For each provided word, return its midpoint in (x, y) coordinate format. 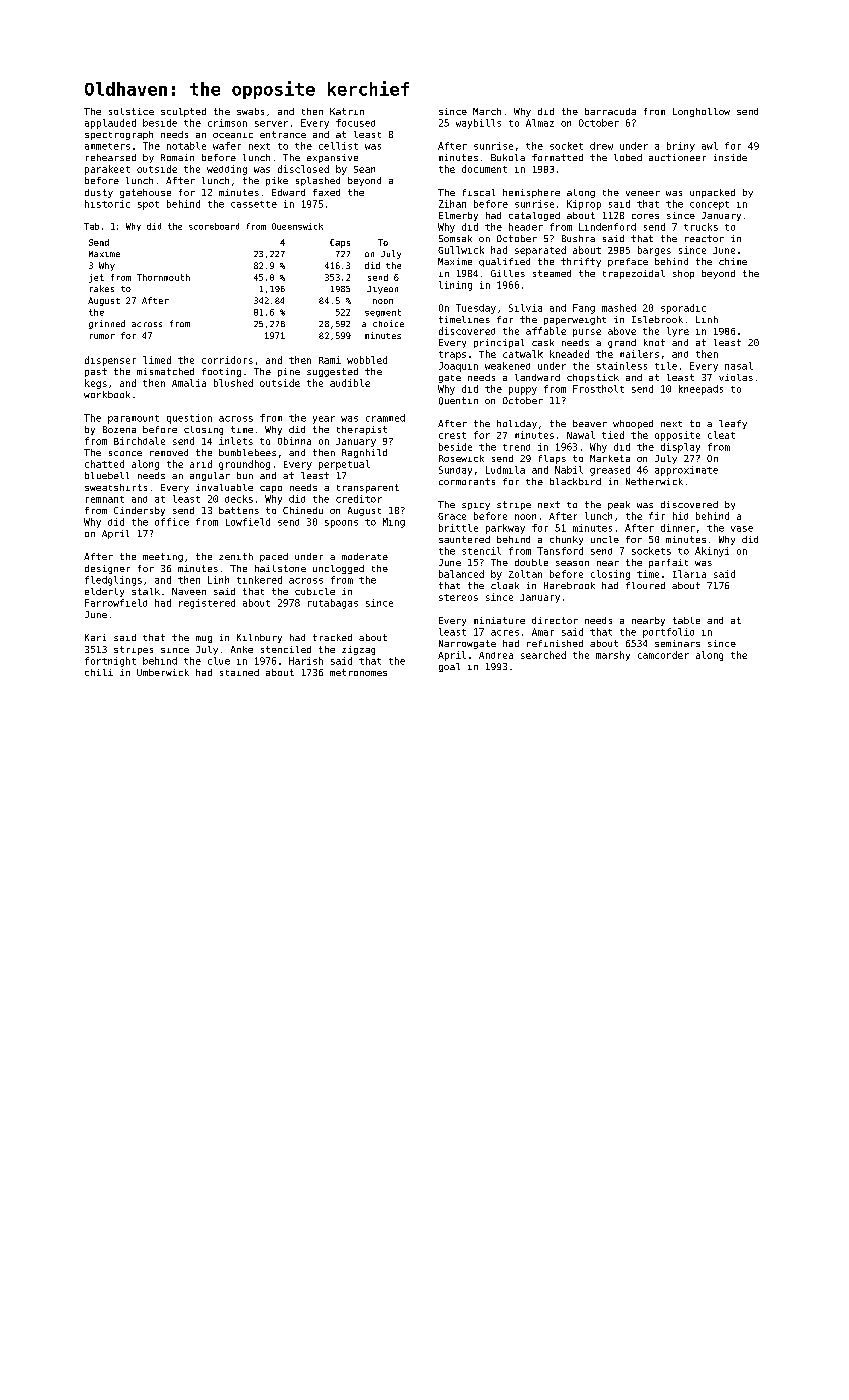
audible (350, 383)
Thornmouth (163, 277)
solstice (131, 111)
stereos (458, 597)
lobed (628, 157)
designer (107, 569)
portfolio (668, 633)
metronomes (358, 672)
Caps (340, 243)
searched (543, 655)
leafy (733, 424)
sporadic (683, 309)
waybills (478, 124)
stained (239, 672)
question (189, 419)
